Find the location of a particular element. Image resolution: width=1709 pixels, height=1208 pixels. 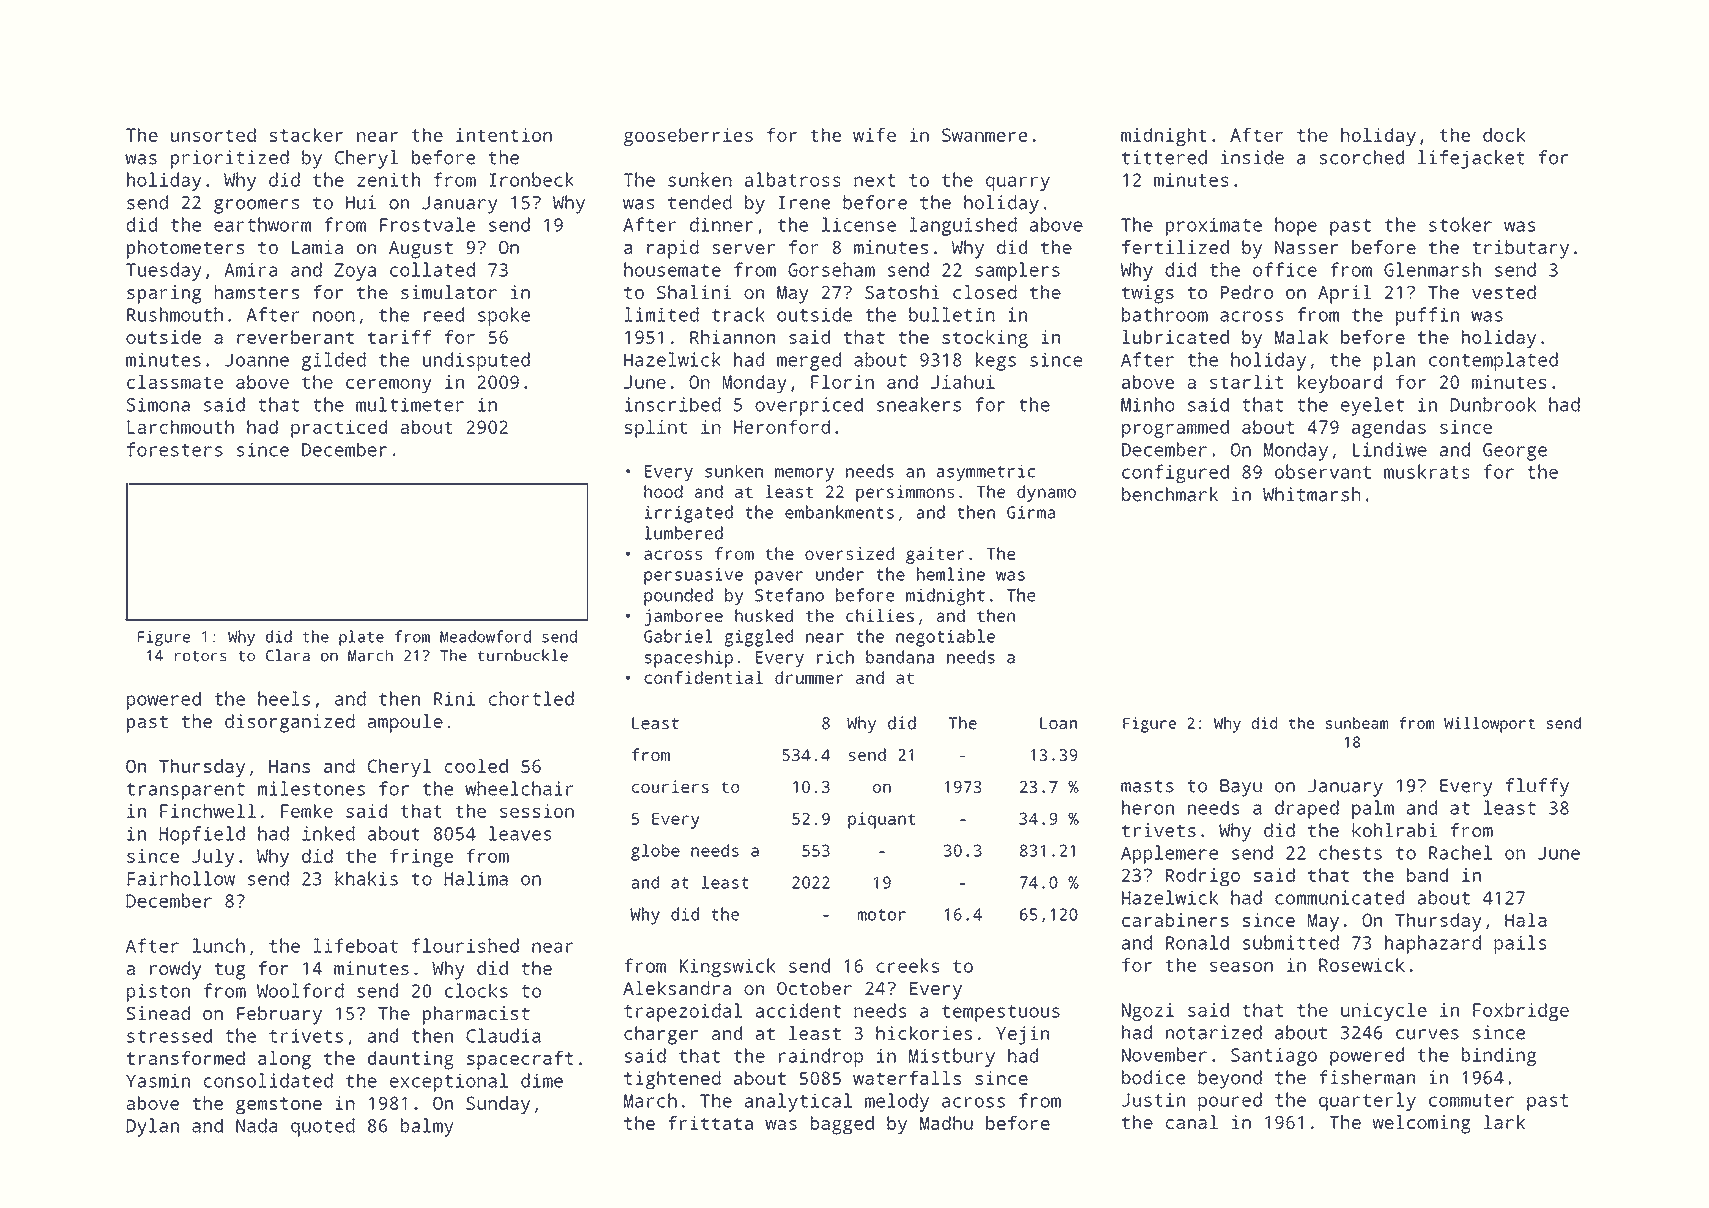

balmy is located at coordinates (427, 1127).
